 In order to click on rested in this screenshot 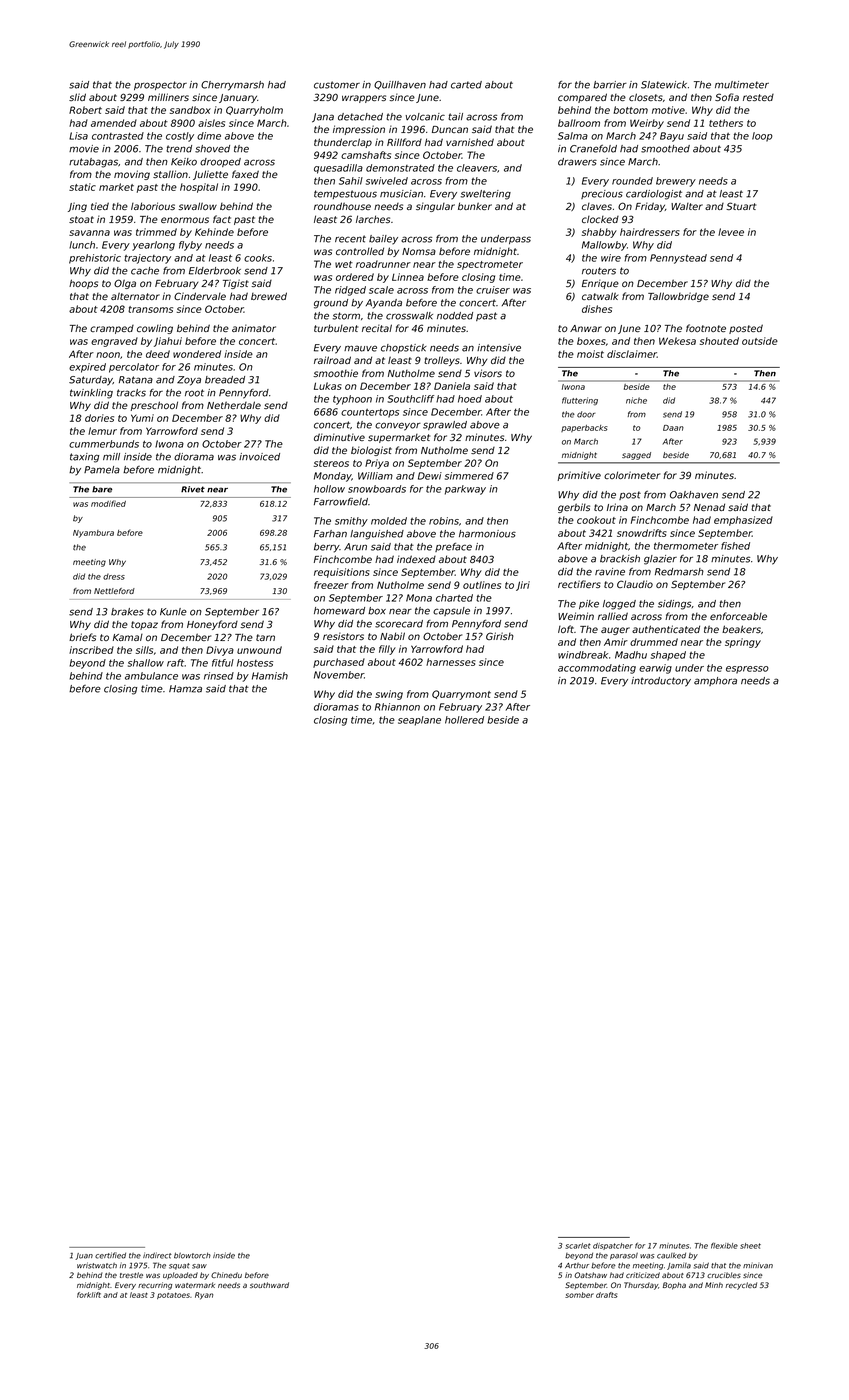, I will do `click(758, 97)`.
